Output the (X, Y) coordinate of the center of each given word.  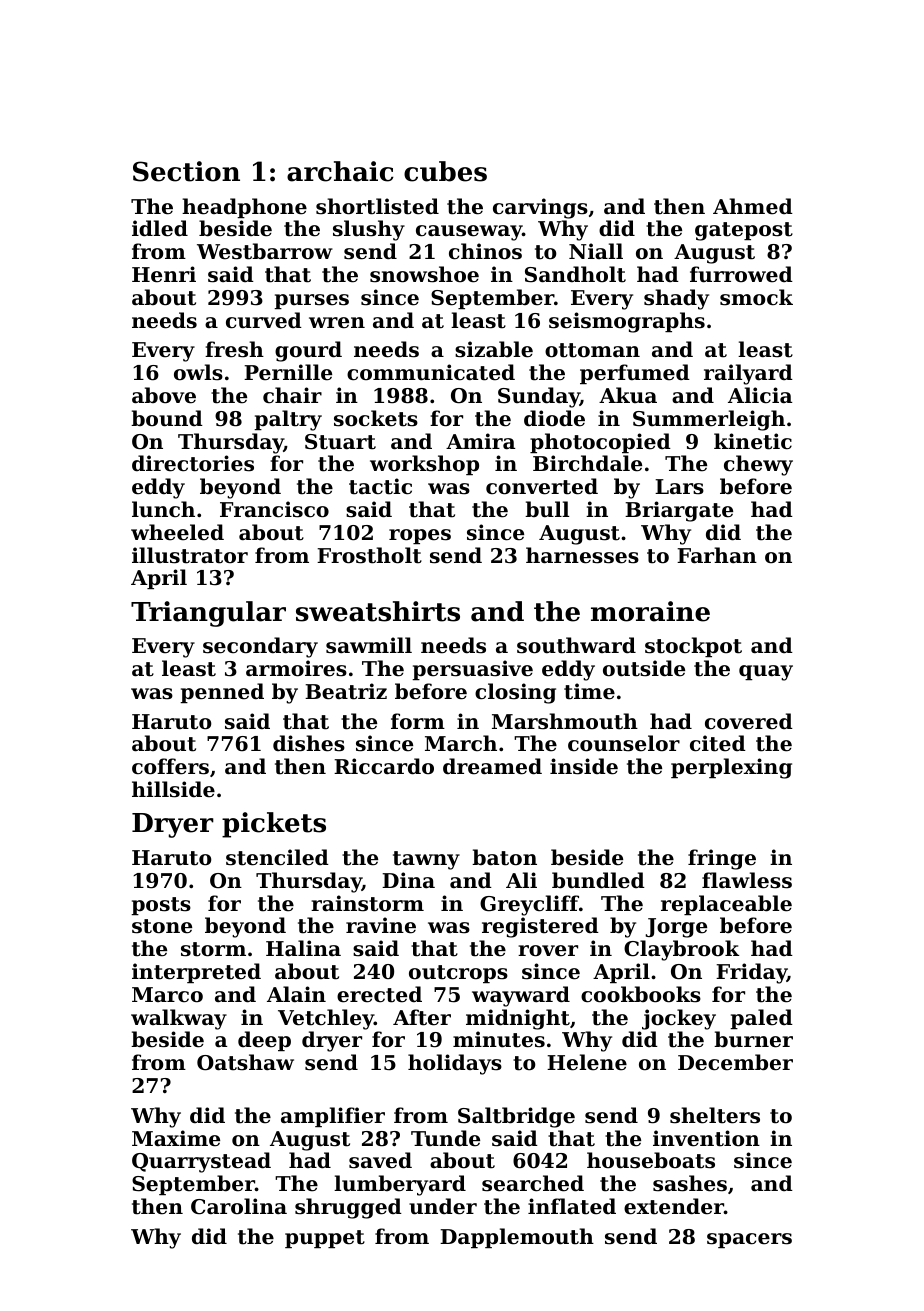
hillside (173, 789)
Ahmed (753, 206)
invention (706, 1138)
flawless (747, 880)
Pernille (288, 372)
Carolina (239, 1206)
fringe (722, 859)
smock (756, 297)
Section (186, 171)
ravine (381, 925)
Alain (296, 994)
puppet (325, 1239)
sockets (376, 418)
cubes (445, 171)
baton (504, 857)
